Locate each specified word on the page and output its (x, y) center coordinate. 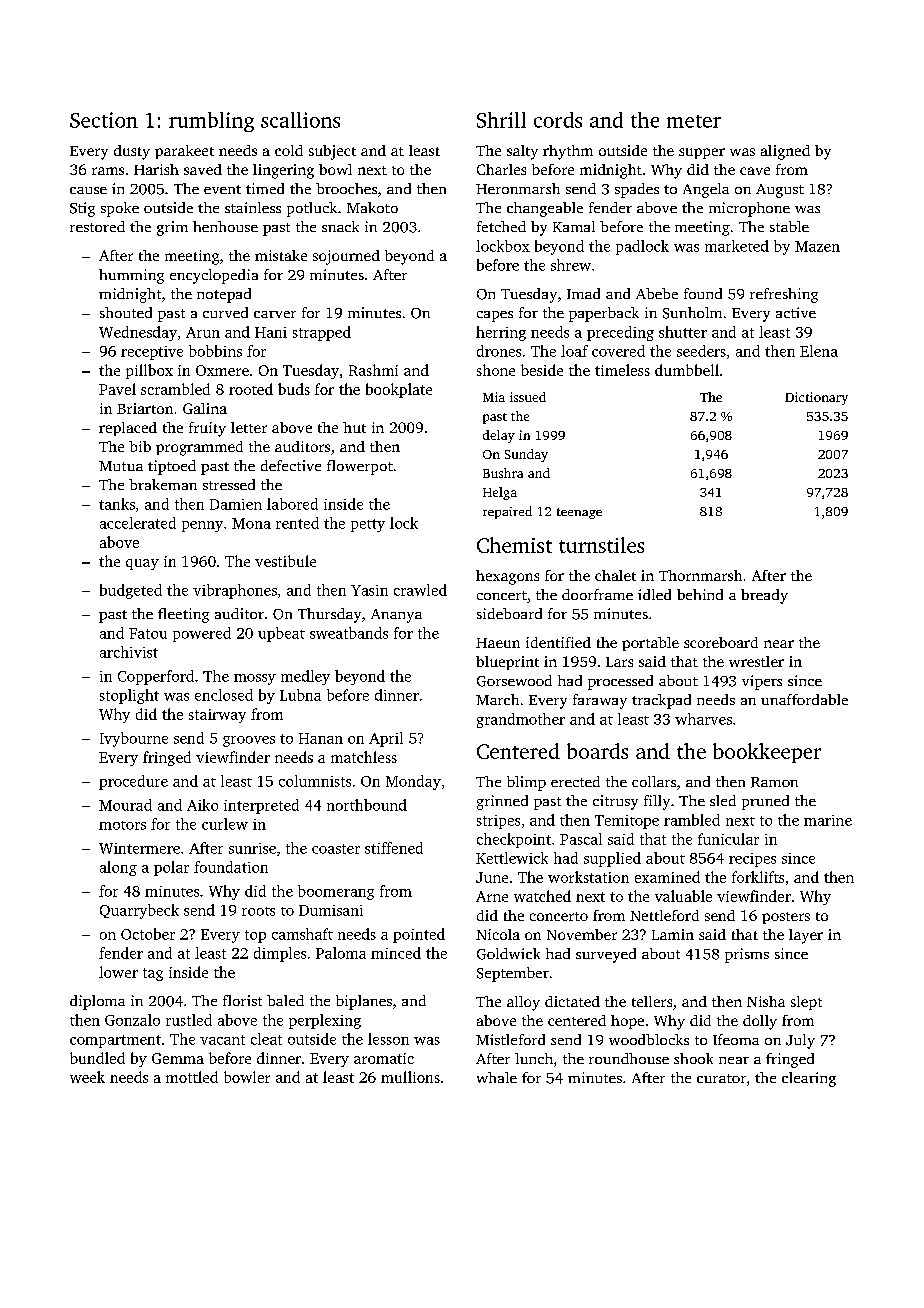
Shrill (501, 120)
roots (258, 911)
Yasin (369, 590)
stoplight (129, 696)
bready (764, 596)
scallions (300, 120)
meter (694, 121)
